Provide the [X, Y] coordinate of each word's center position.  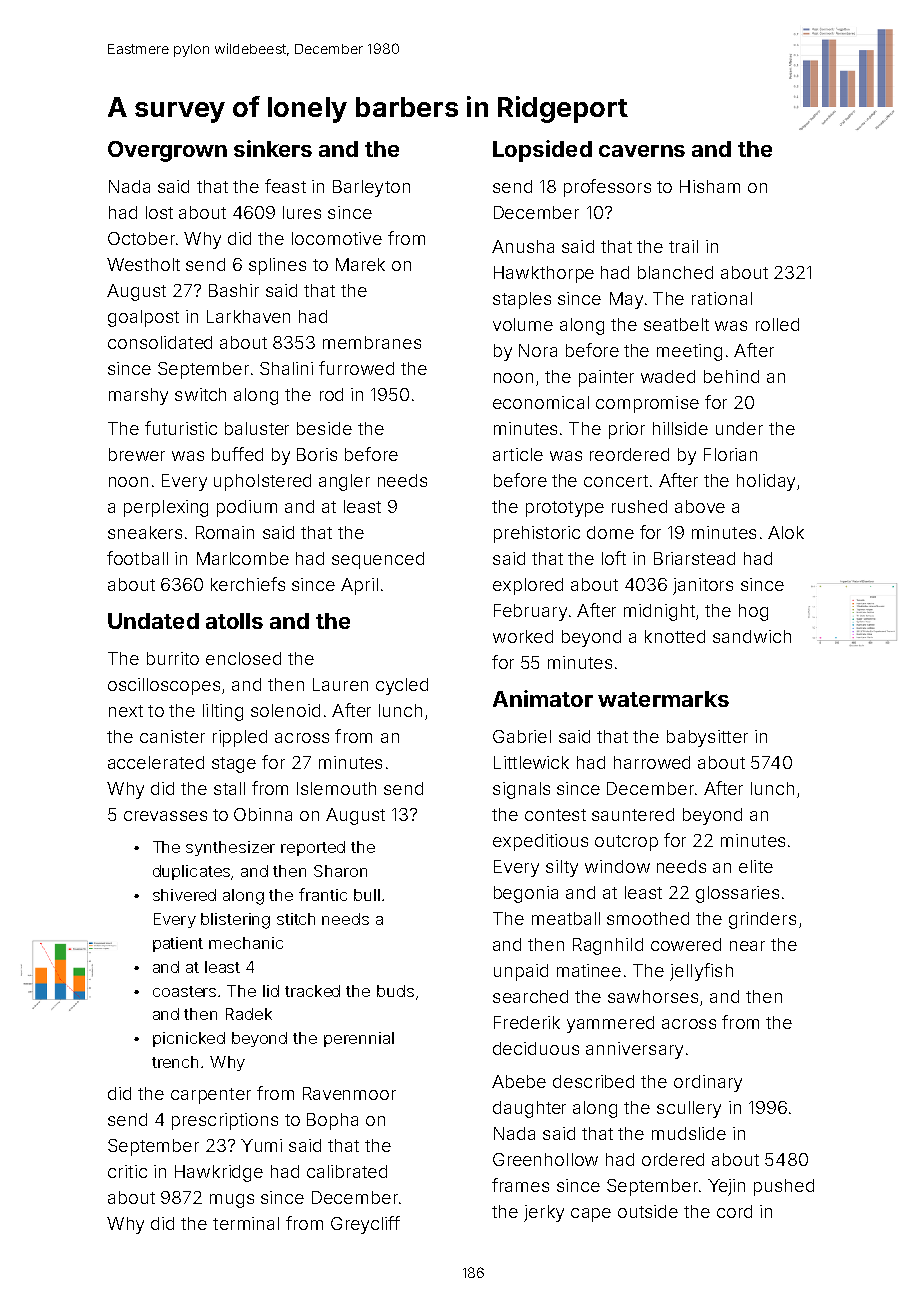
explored [528, 586]
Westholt [143, 264]
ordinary [708, 1083]
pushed [784, 1187]
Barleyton [371, 188]
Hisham [710, 186]
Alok [786, 532]
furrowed [356, 368]
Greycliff [365, 1225]
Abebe [519, 1081]
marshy [138, 396]
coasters [184, 991]
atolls [234, 621]
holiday [766, 482]
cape [591, 1215]
